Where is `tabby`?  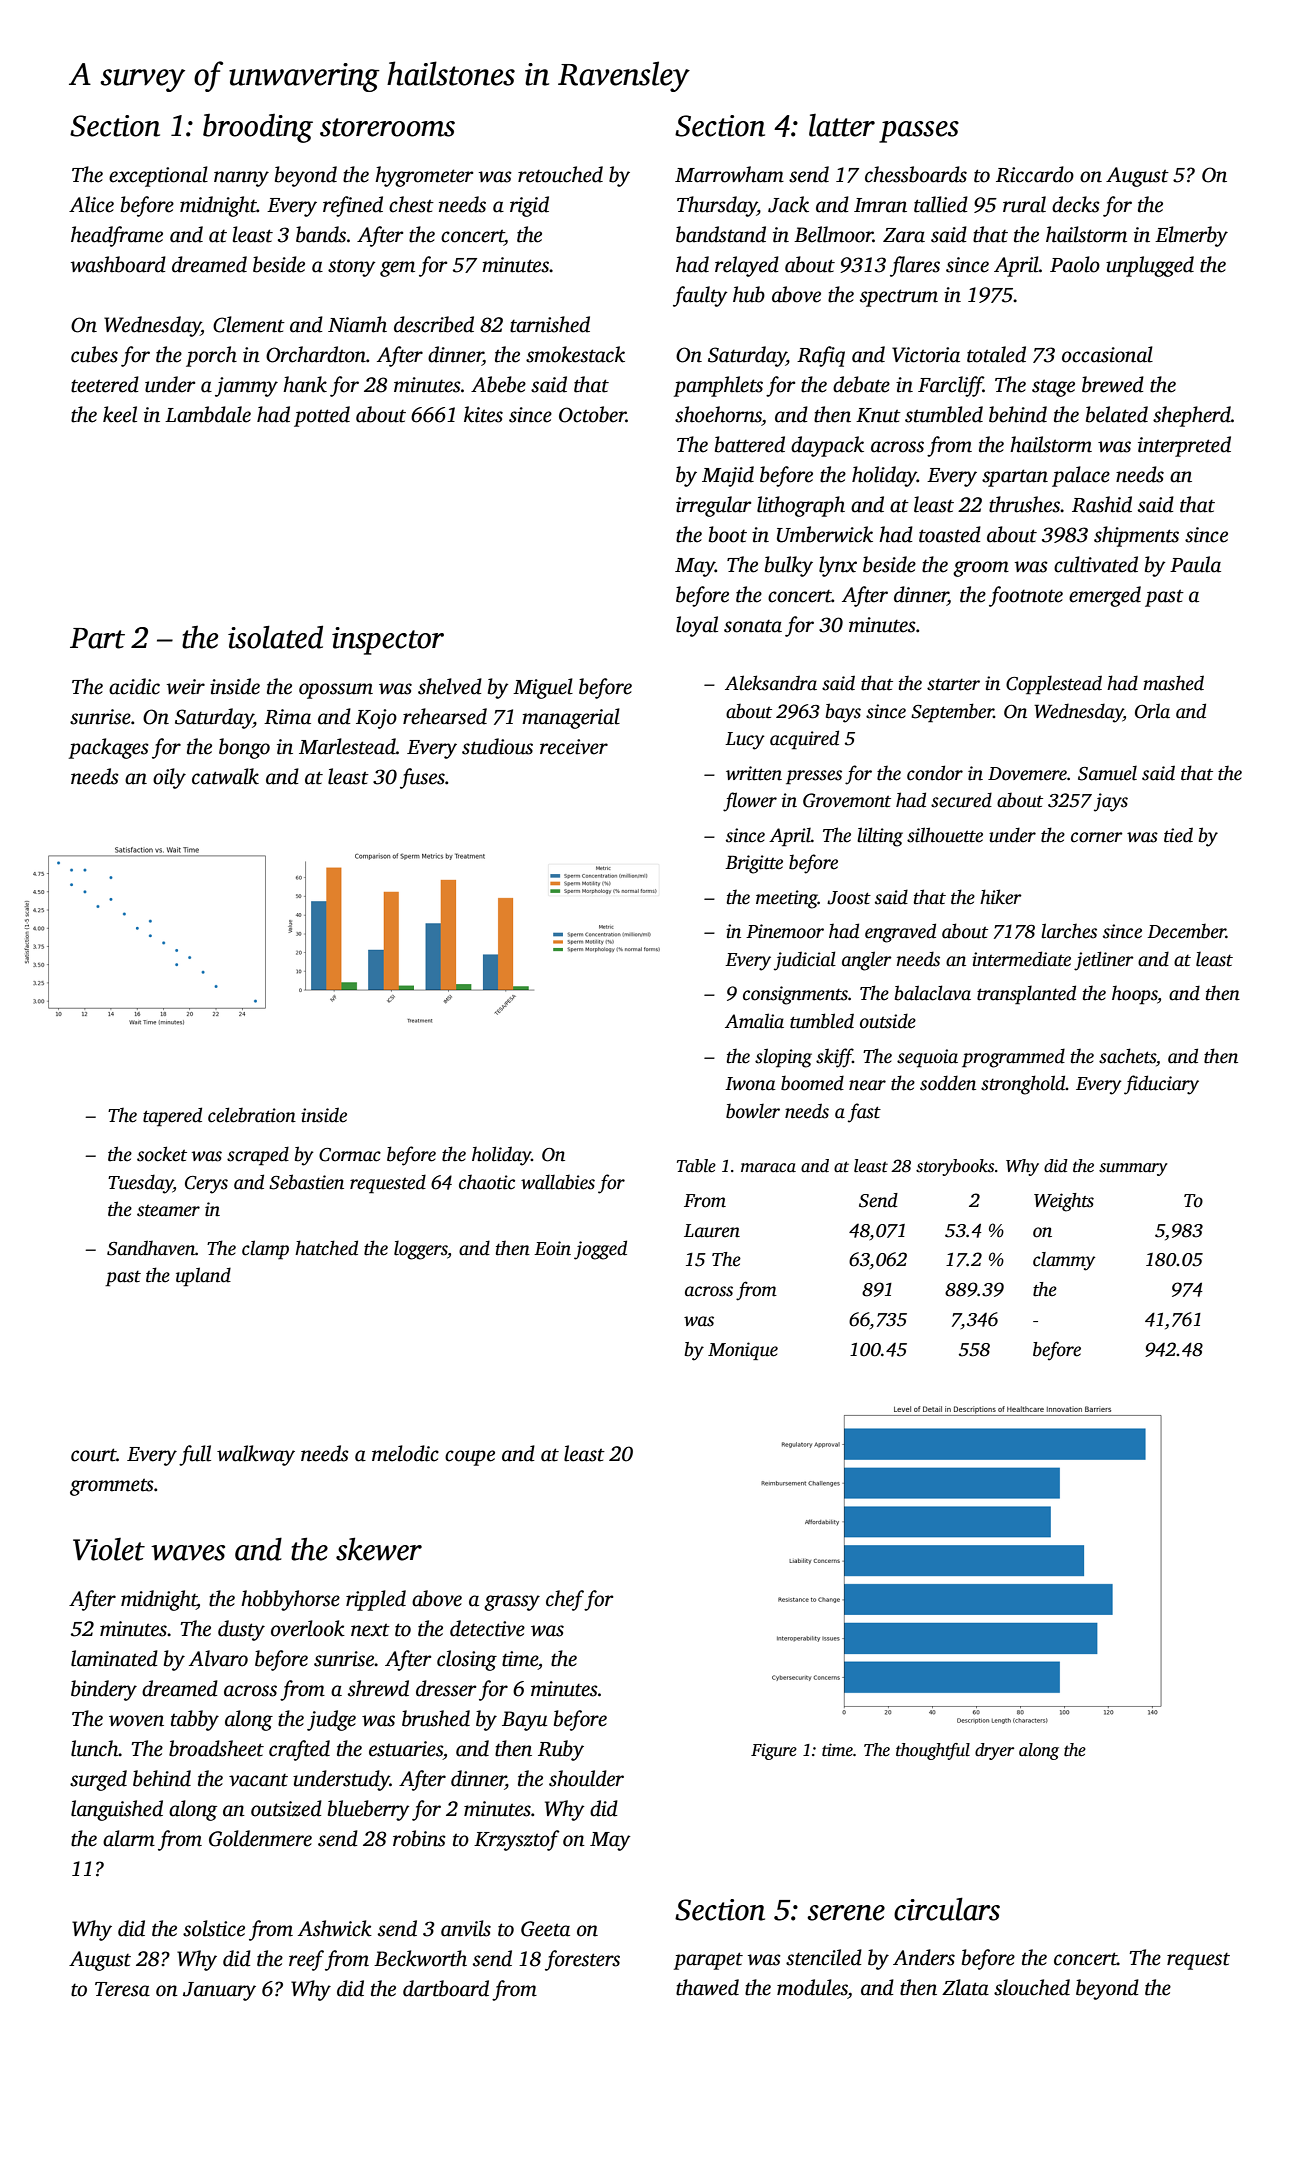
tabby is located at coordinates (195, 1720).
